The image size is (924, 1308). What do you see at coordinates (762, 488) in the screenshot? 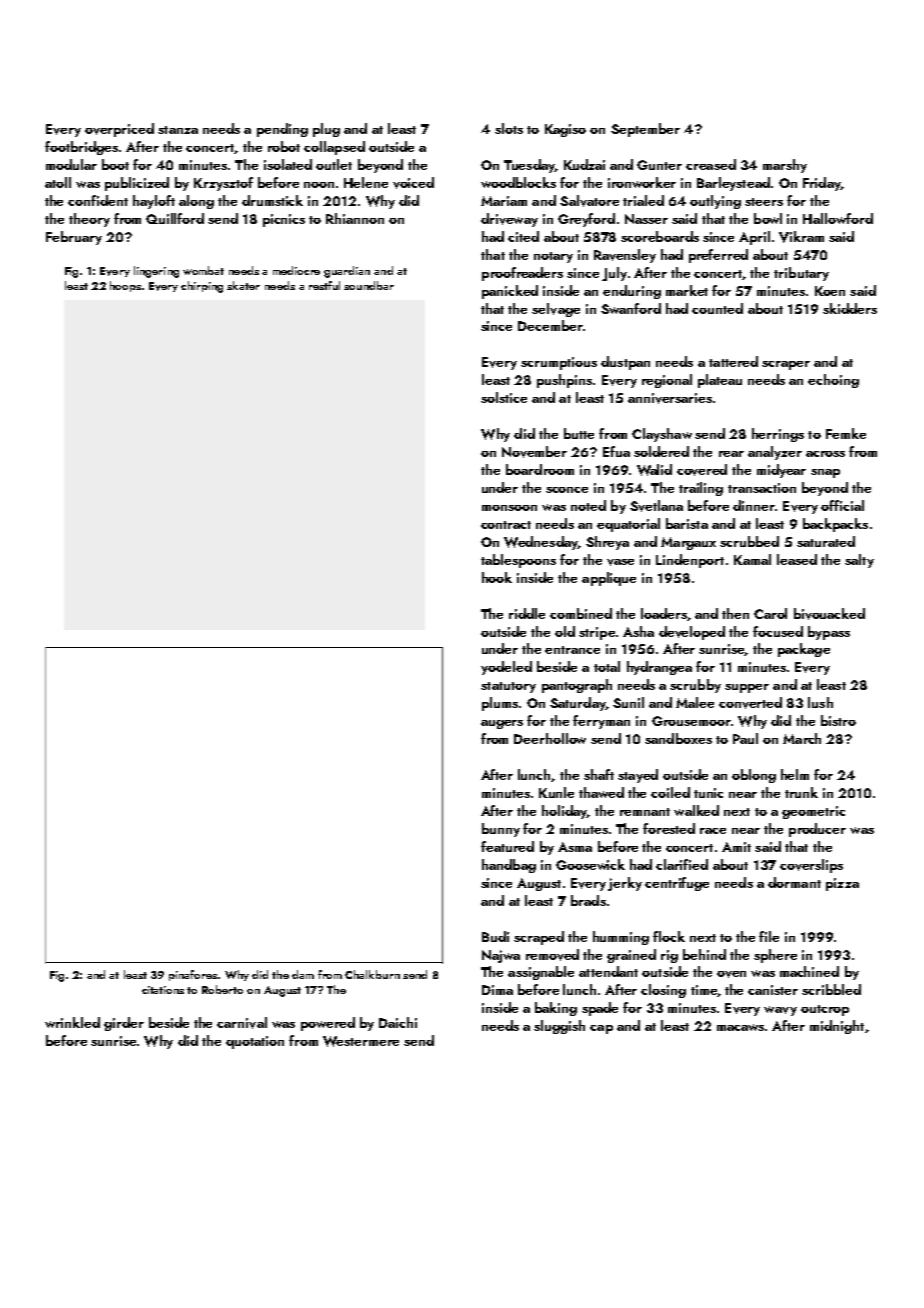
I see `transaction` at bounding box center [762, 488].
